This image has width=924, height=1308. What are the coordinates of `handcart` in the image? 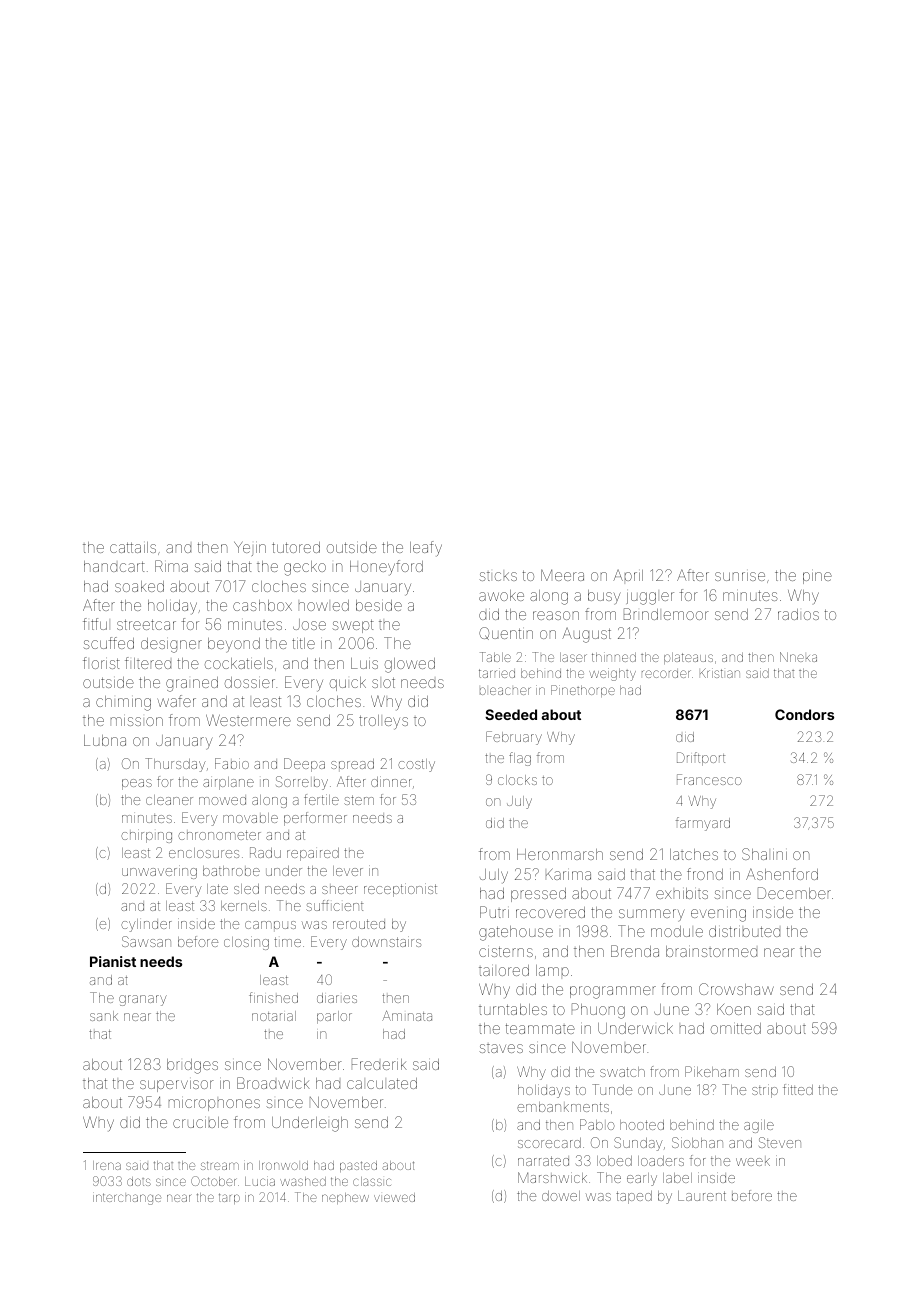 It's located at (114, 566).
